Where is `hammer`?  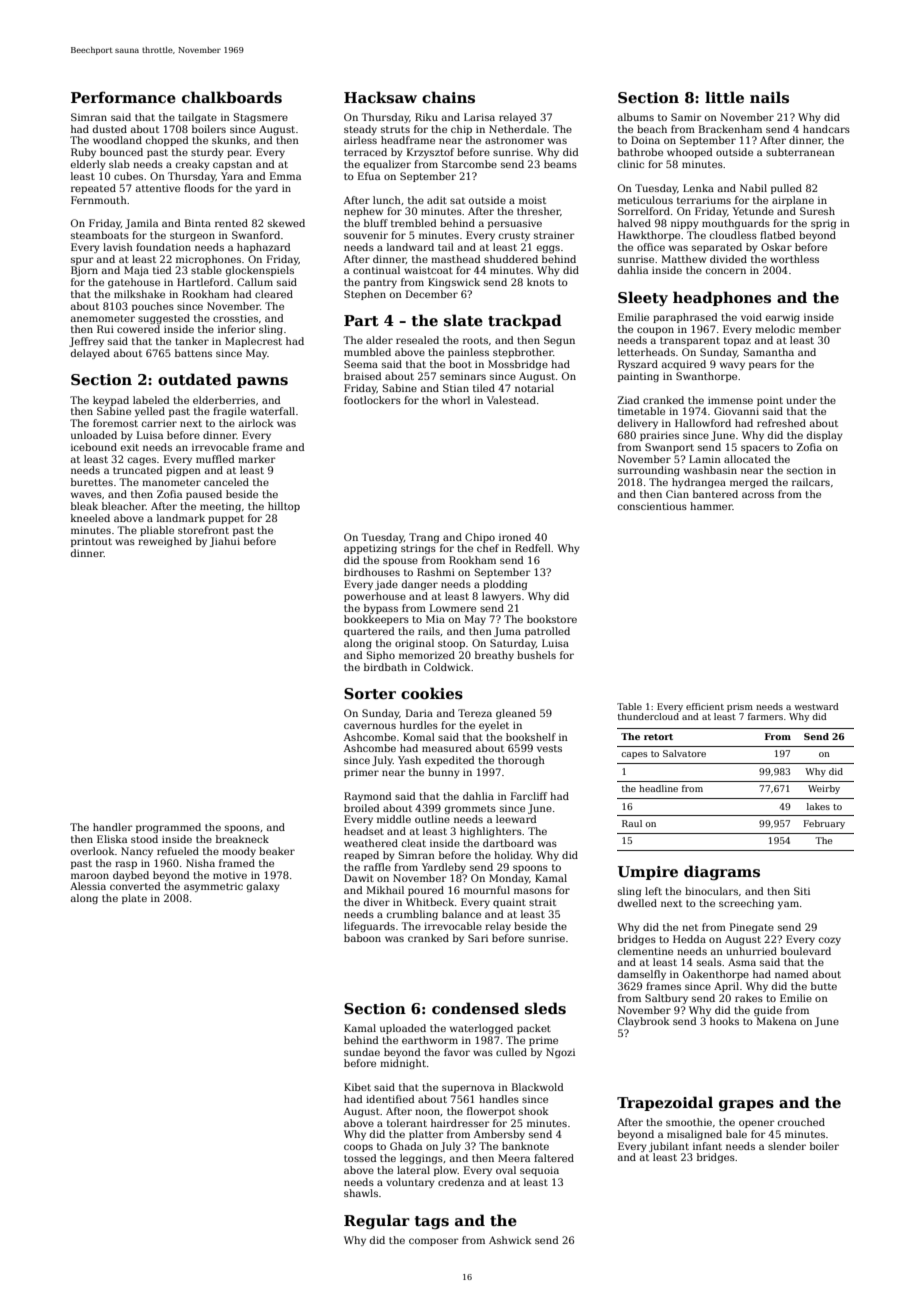
hammer is located at coordinates (711, 506).
